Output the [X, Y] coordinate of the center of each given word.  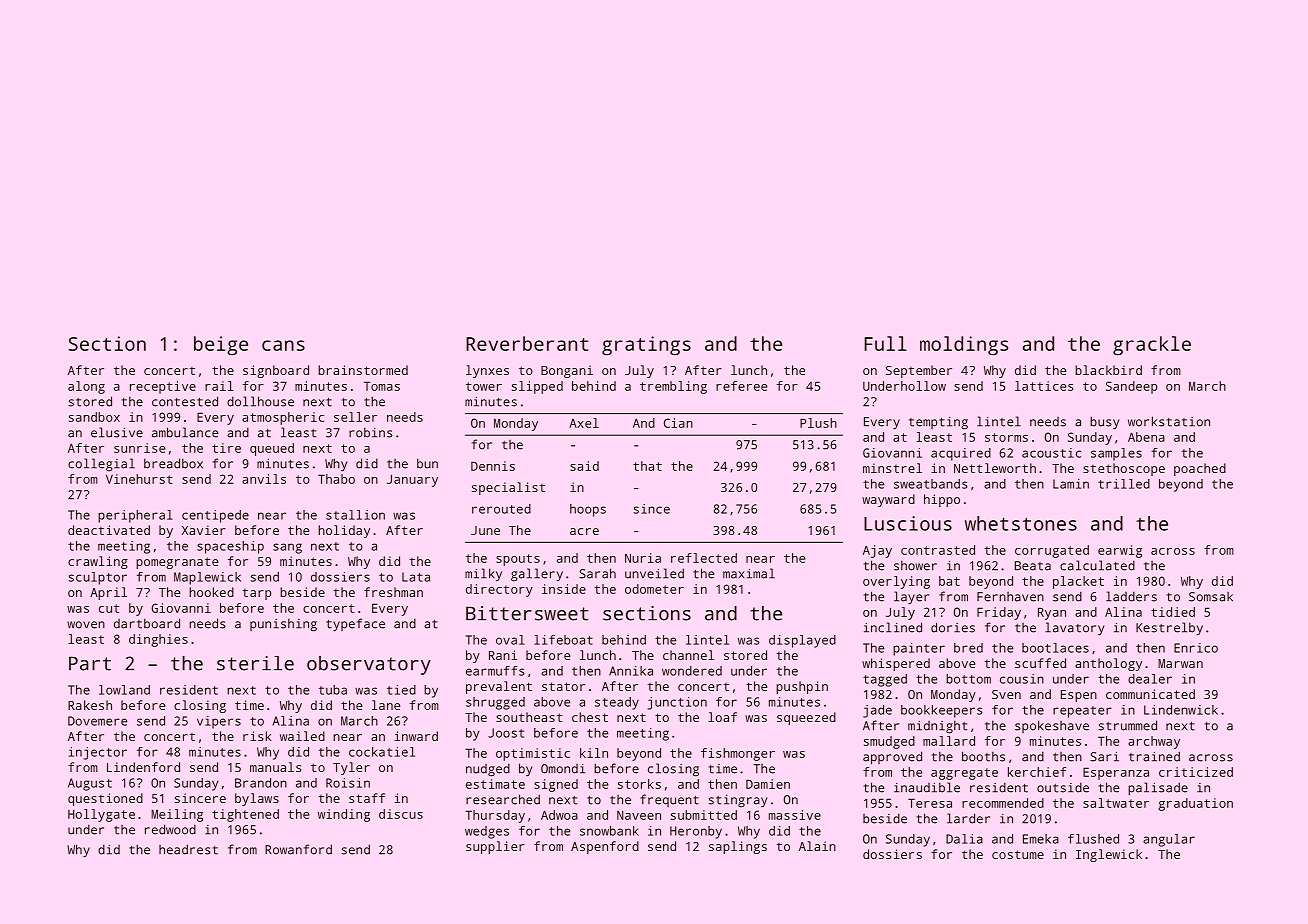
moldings [964, 346]
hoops [588, 510]
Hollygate [101, 815]
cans [283, 345]
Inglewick [1109, 855]
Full [886, 343]
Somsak [1211, 597]
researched [503, 799]
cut [109, 608]
